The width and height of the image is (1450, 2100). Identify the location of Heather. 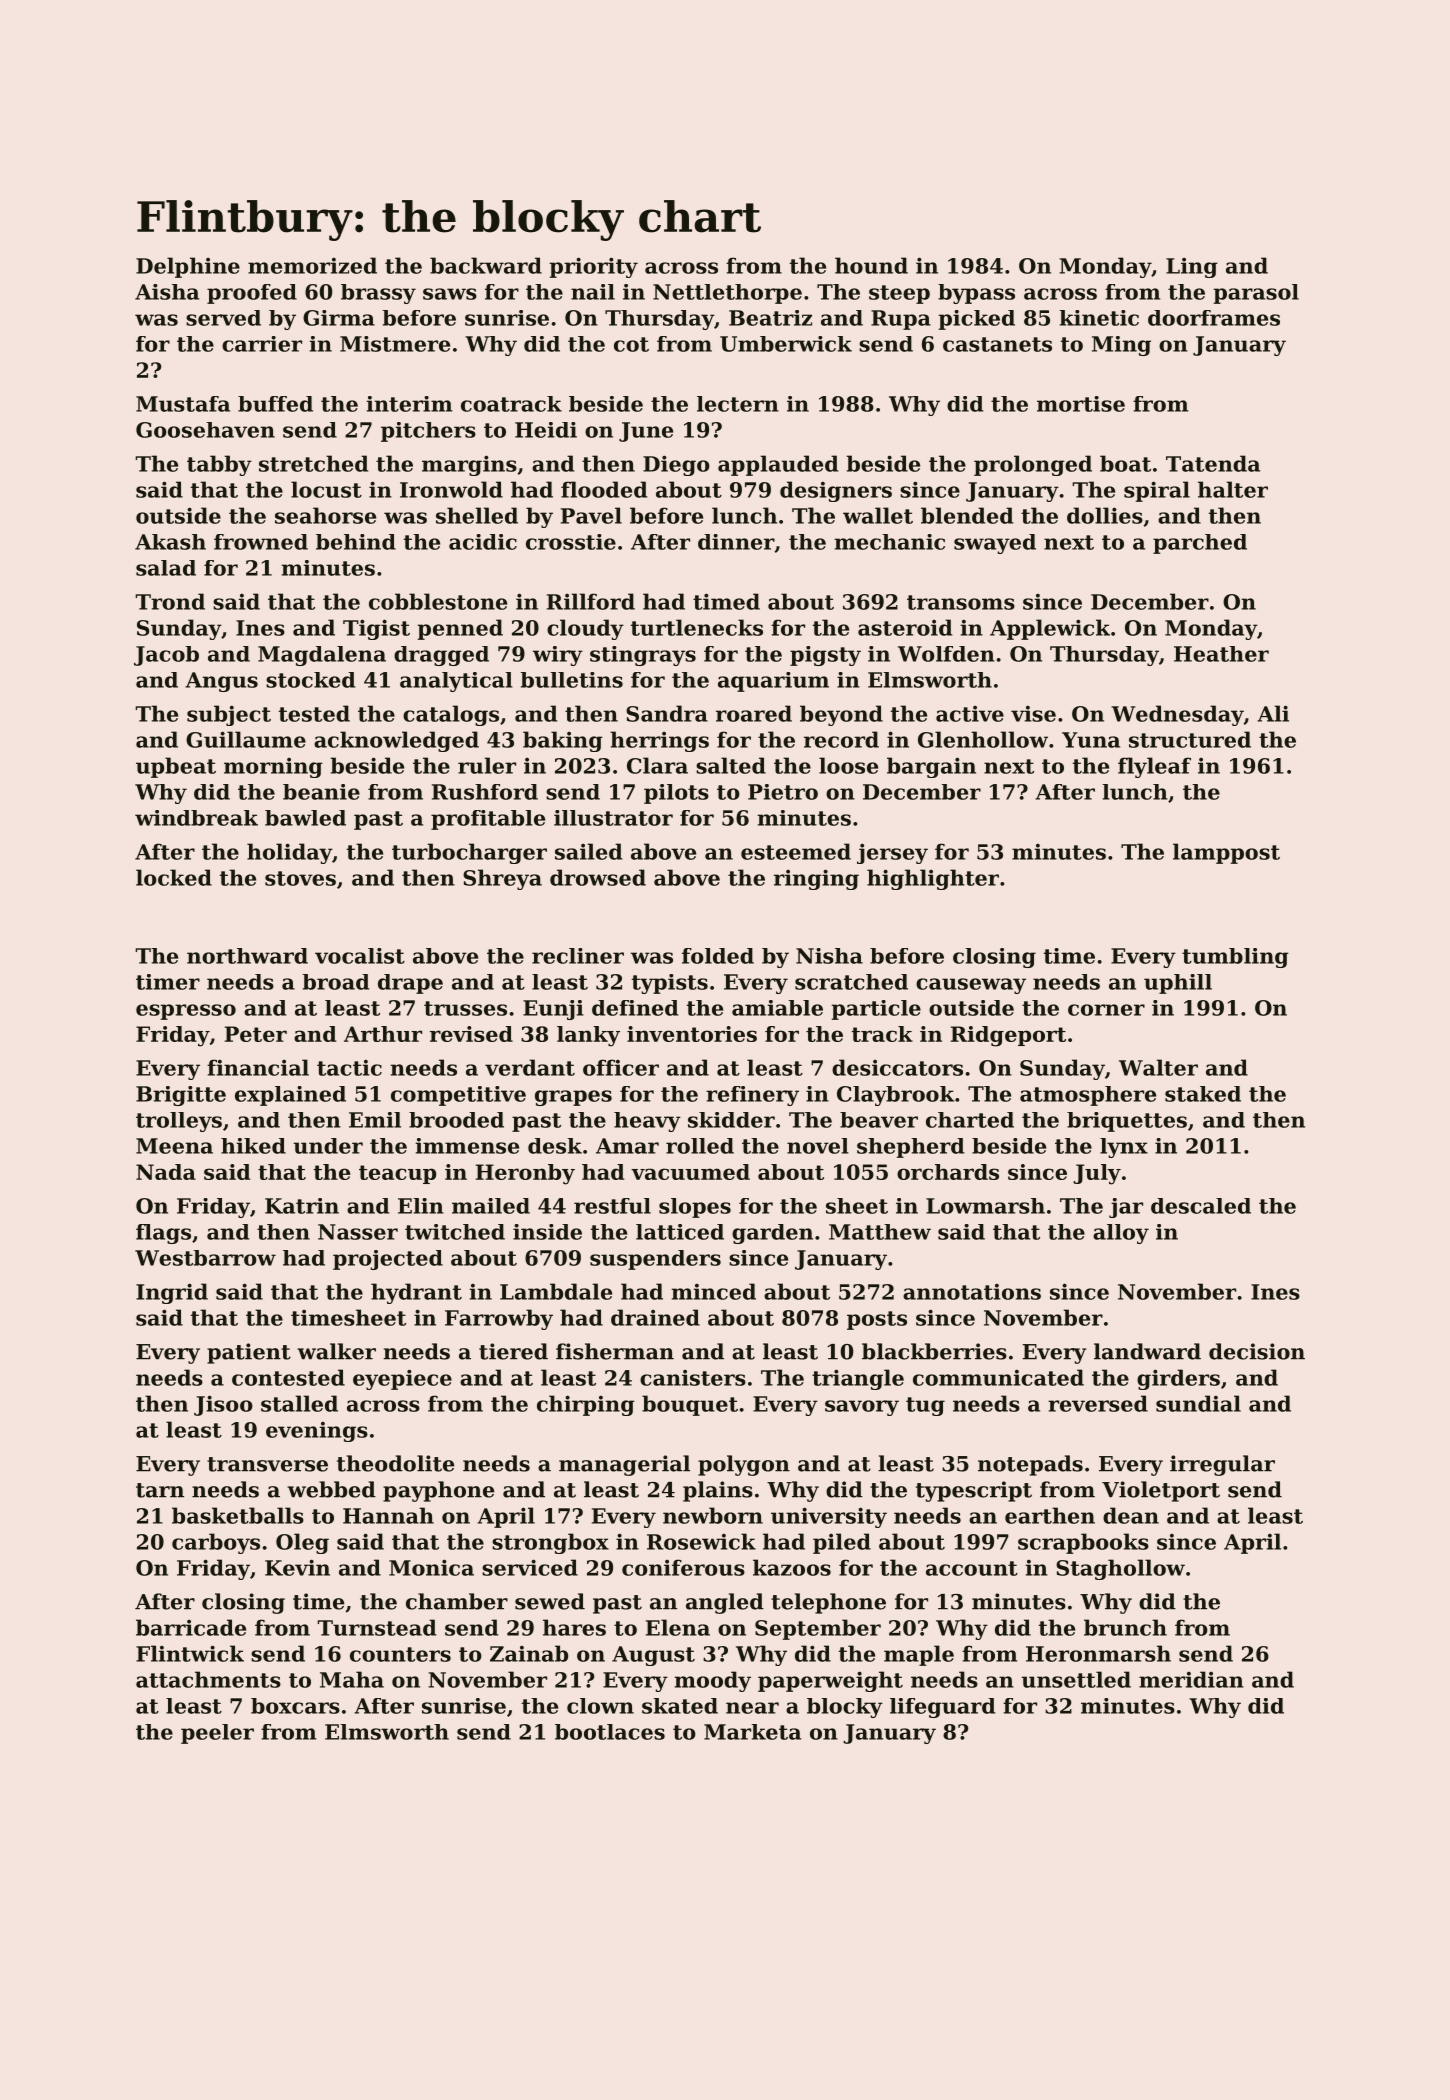
(1221, 654).
